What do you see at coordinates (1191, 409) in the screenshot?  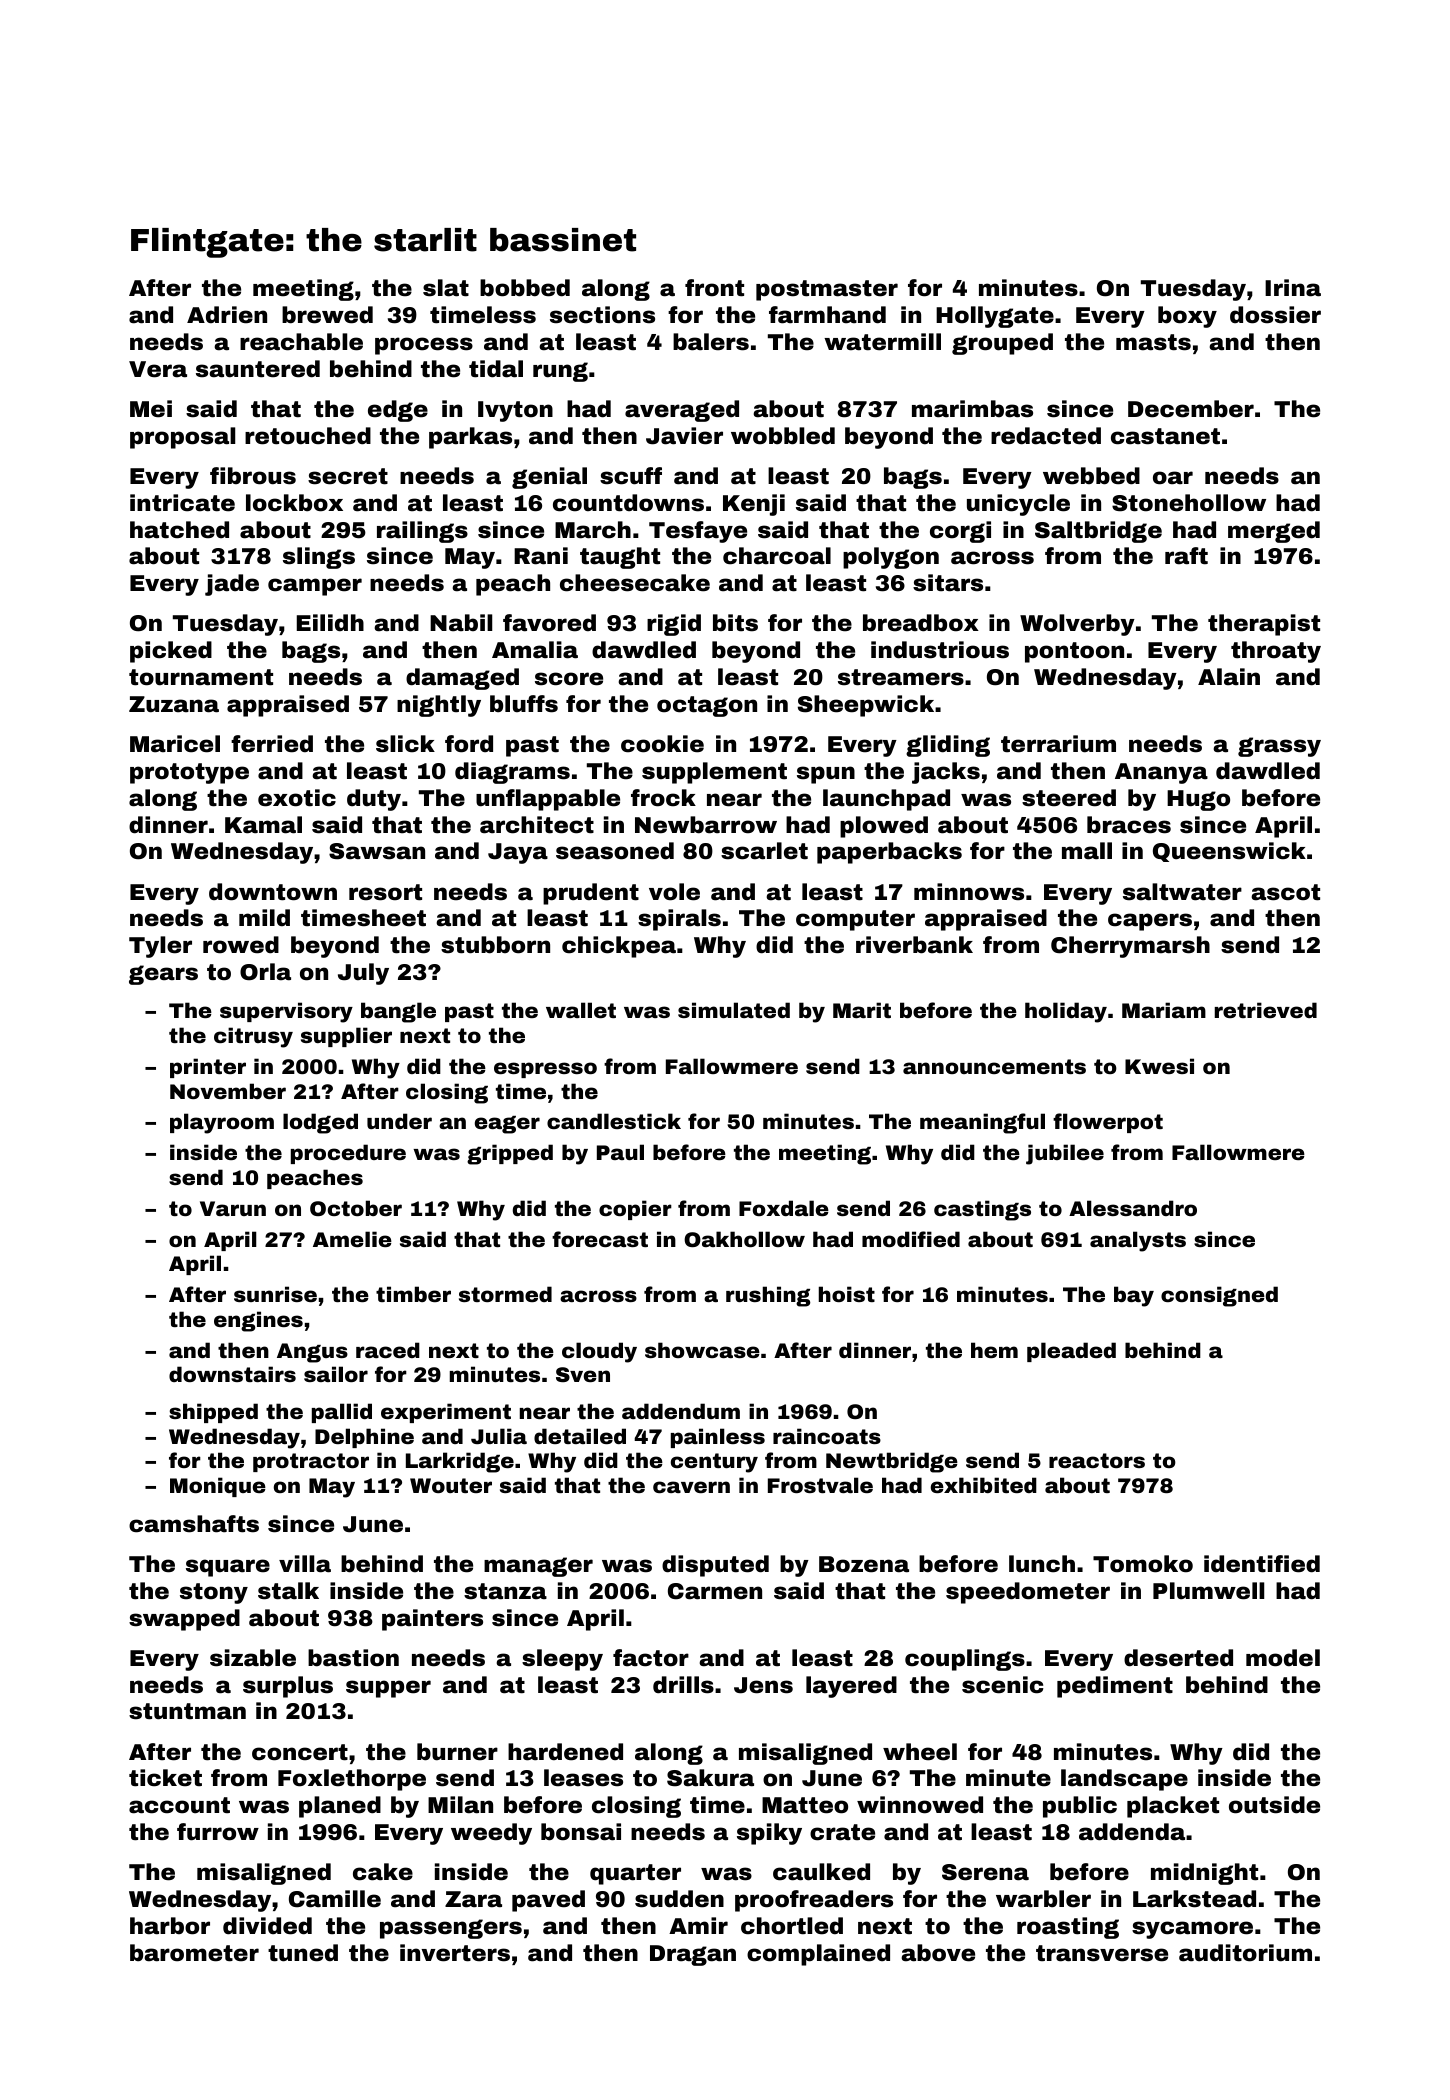 I see `December` at bounding box center [1191, 409].
